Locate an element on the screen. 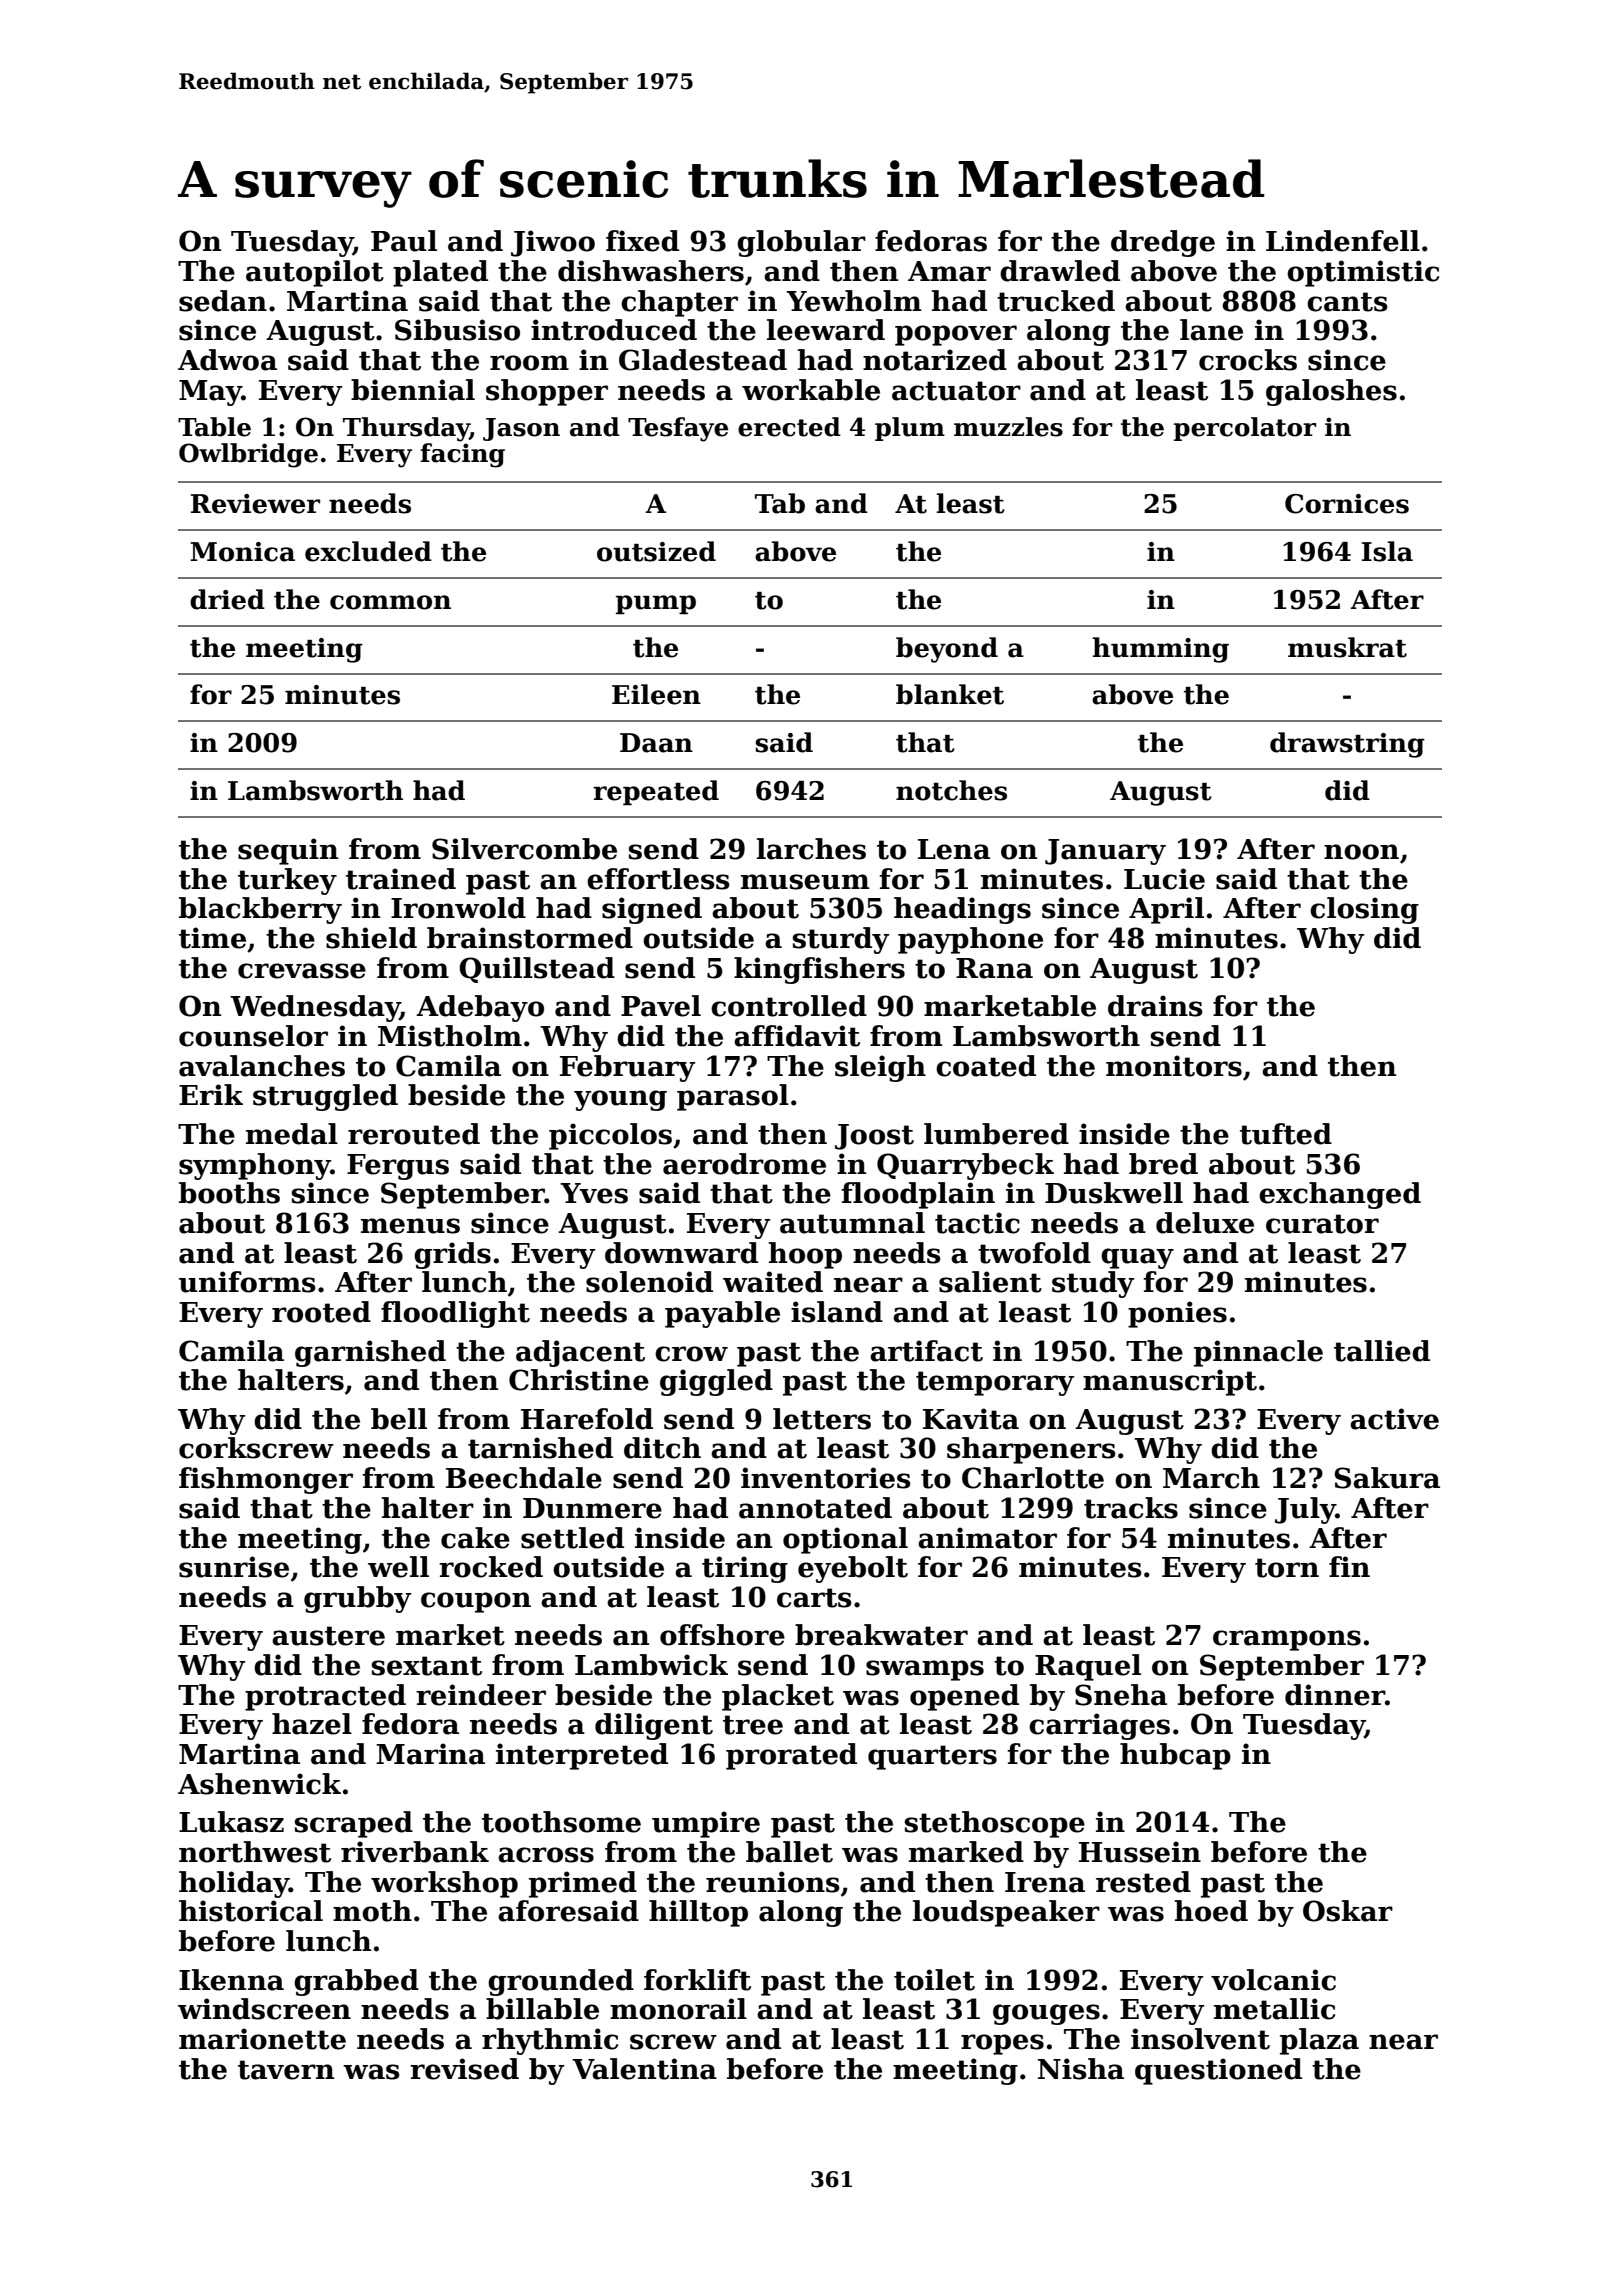  umpire is located at coordinates (706, 1824).
